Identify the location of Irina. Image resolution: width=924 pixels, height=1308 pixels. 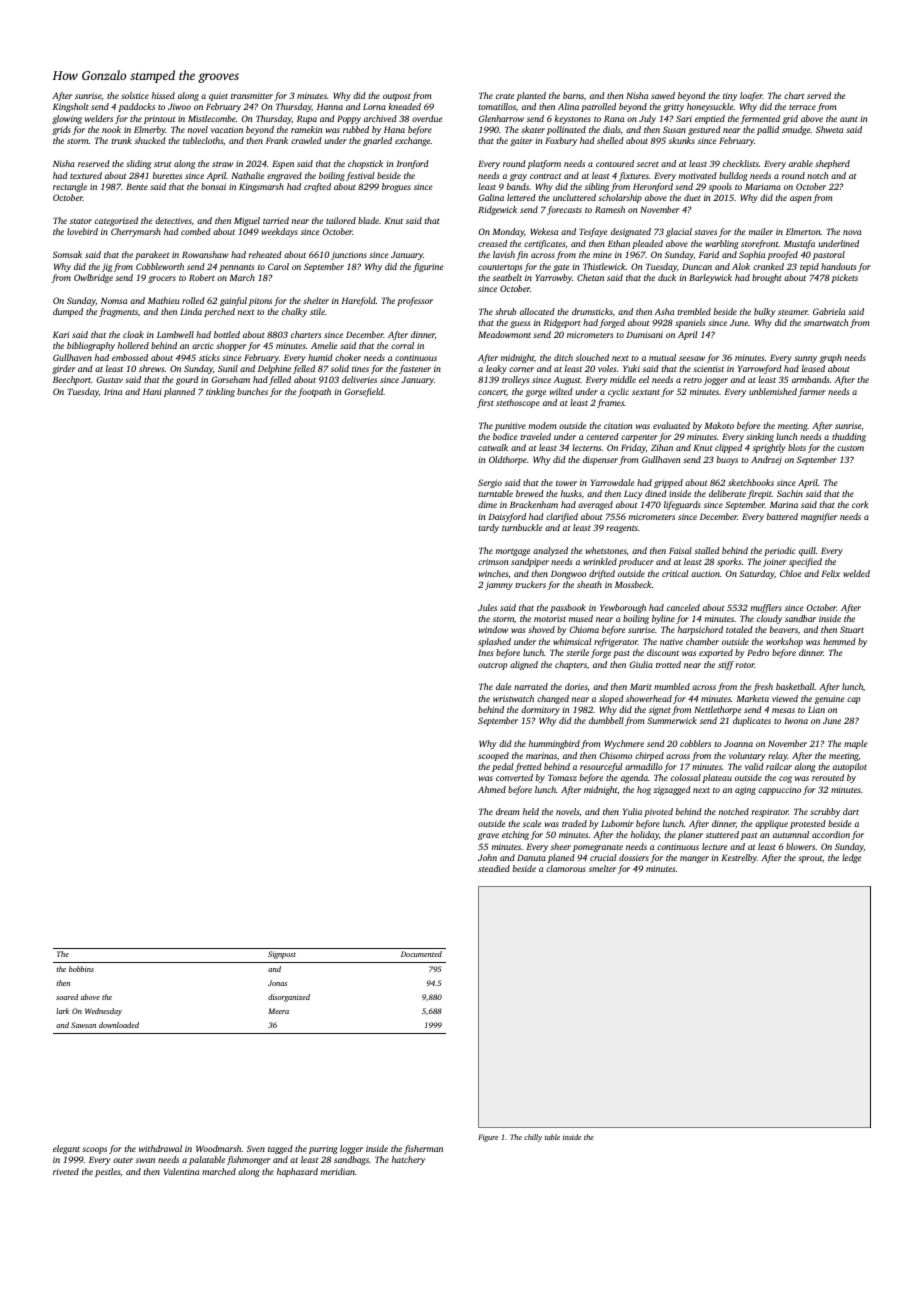
(113, 391).
